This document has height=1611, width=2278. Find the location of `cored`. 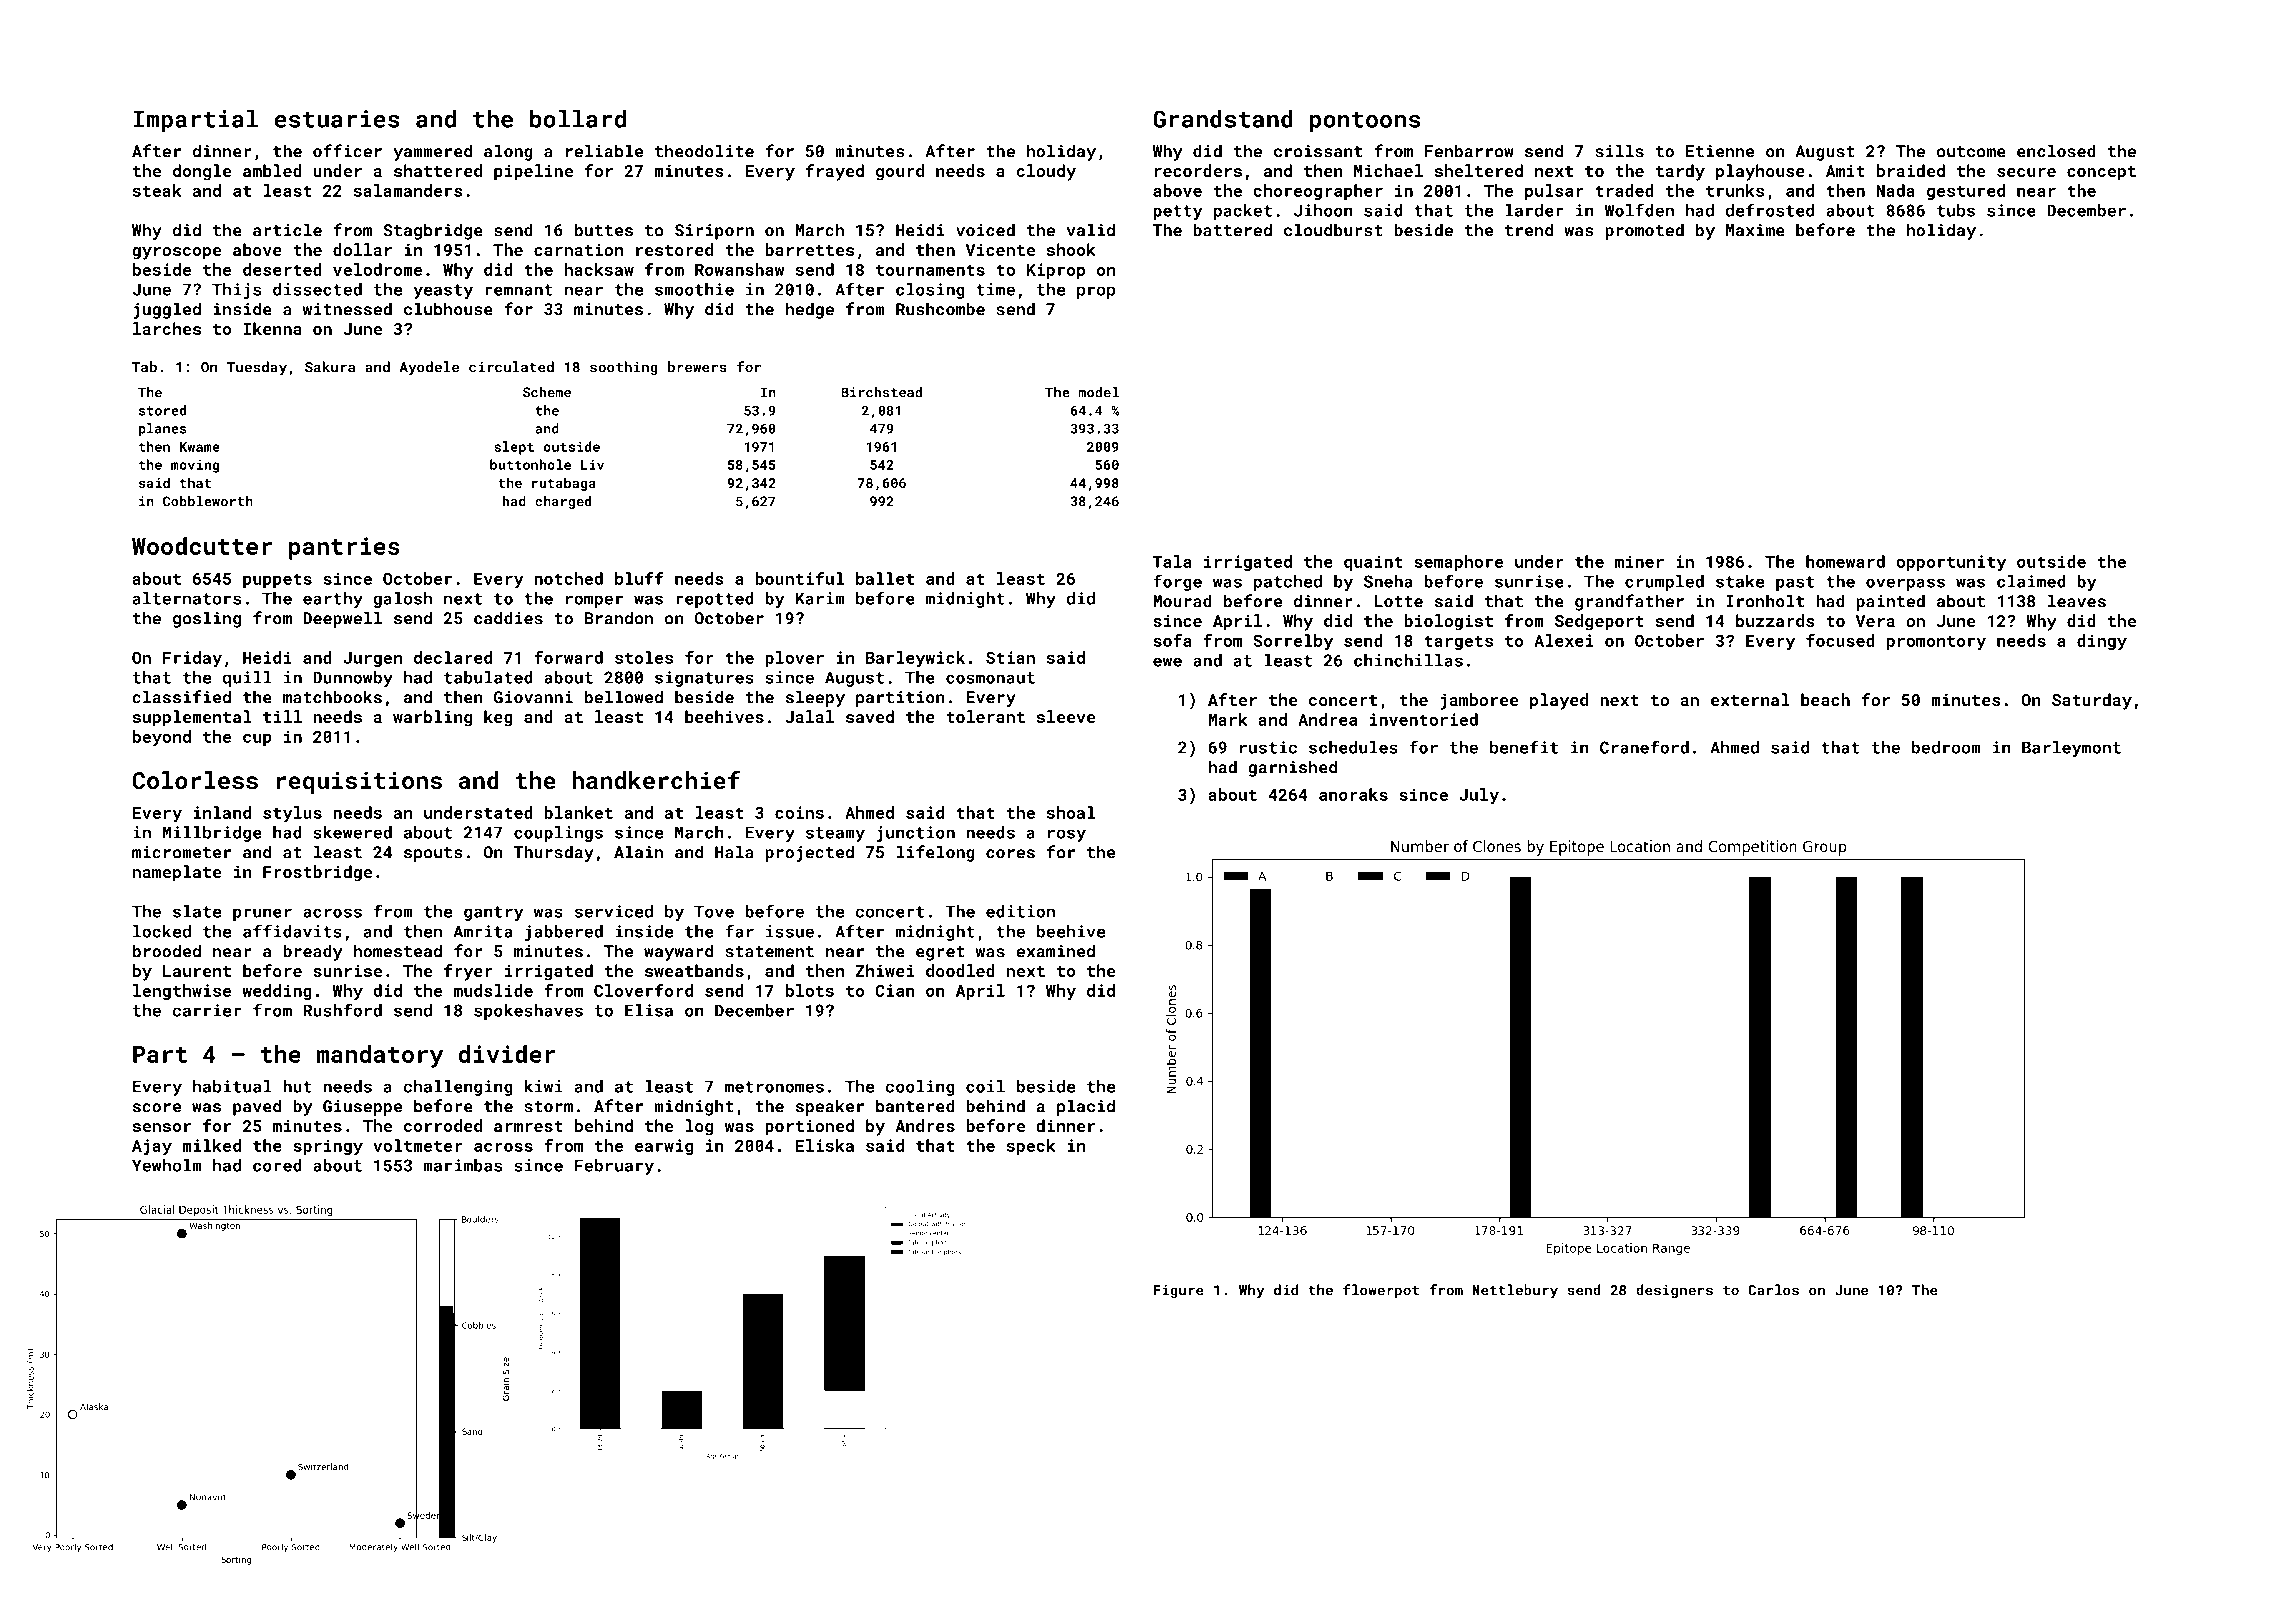

cored is located at coordinates (277, 1165).
